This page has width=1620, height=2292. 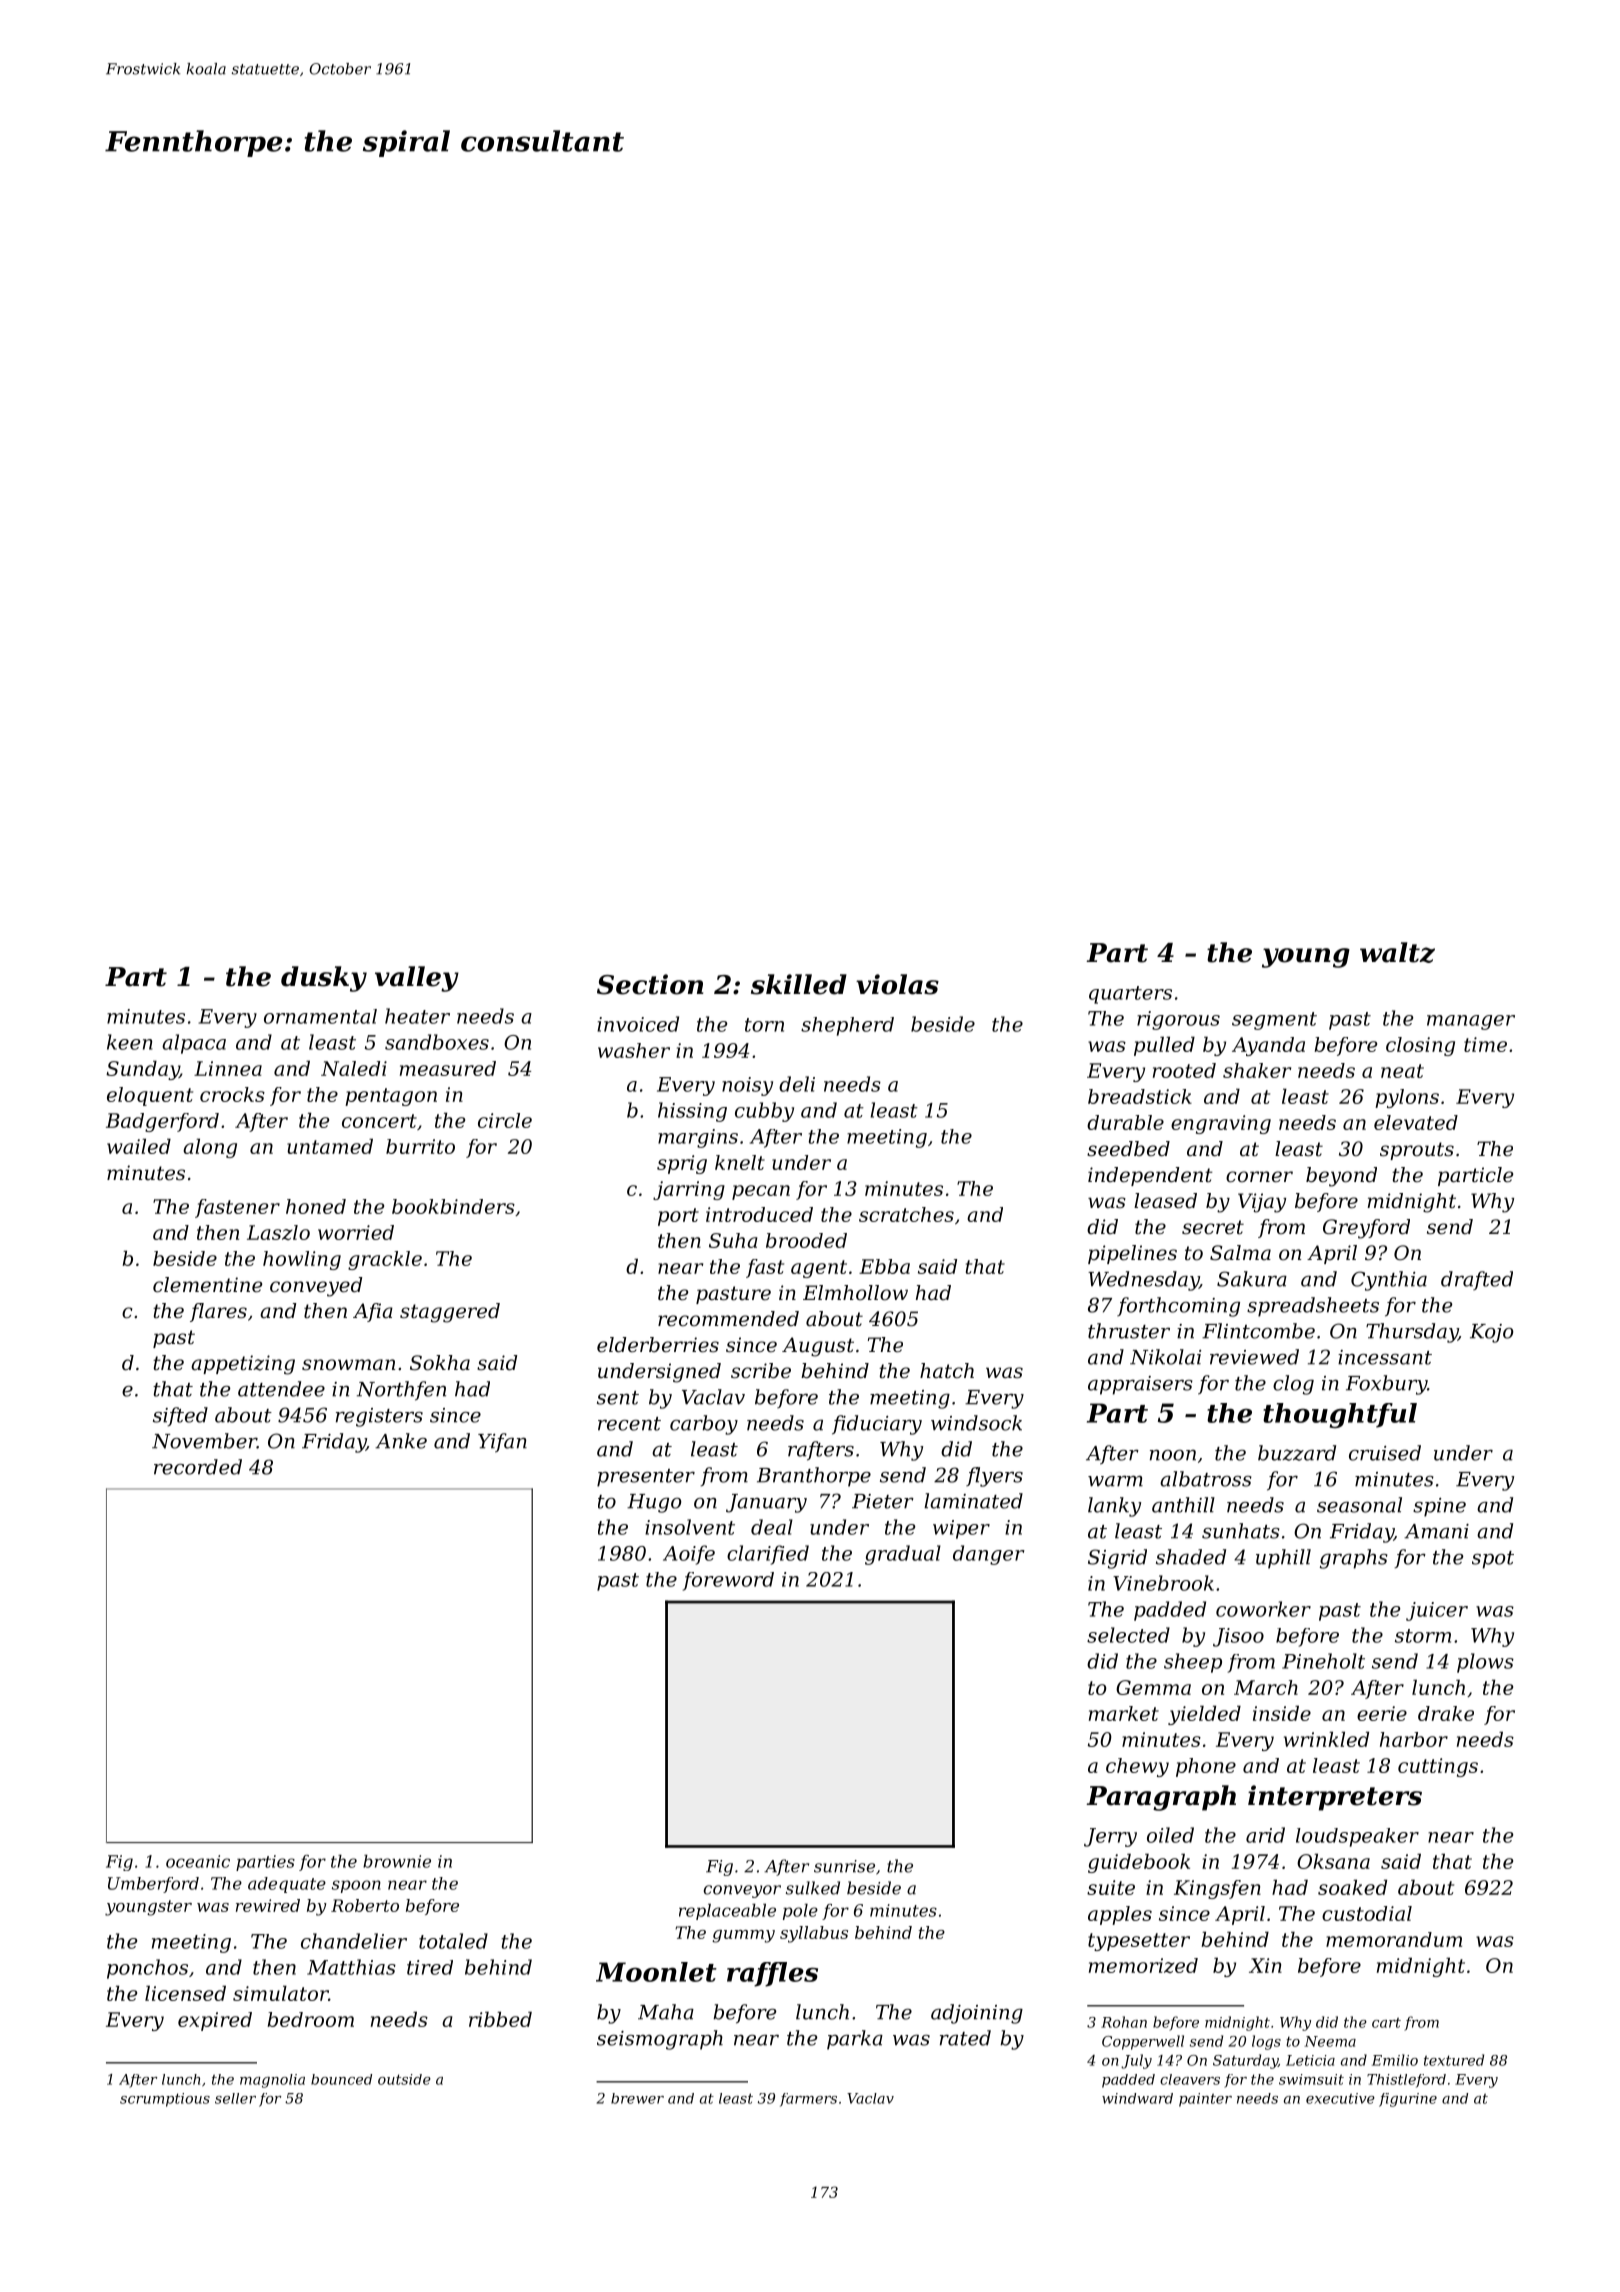 What do you see at coordinates (689, 1555) in the page?
I see `Aoife` at bounding box center [689, 1555].
